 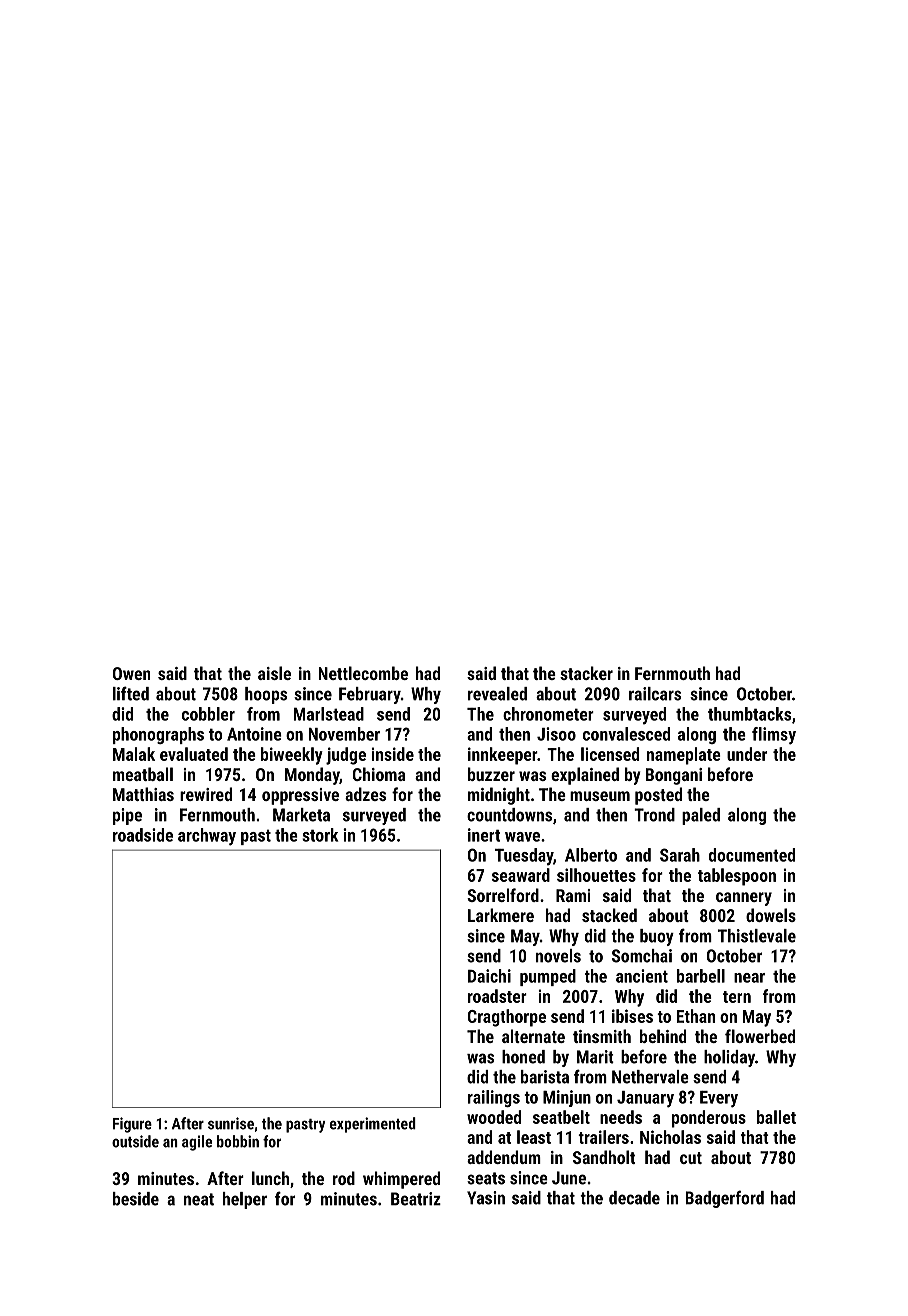 I want to click on Tuesday, so click(x=524, y=857).
